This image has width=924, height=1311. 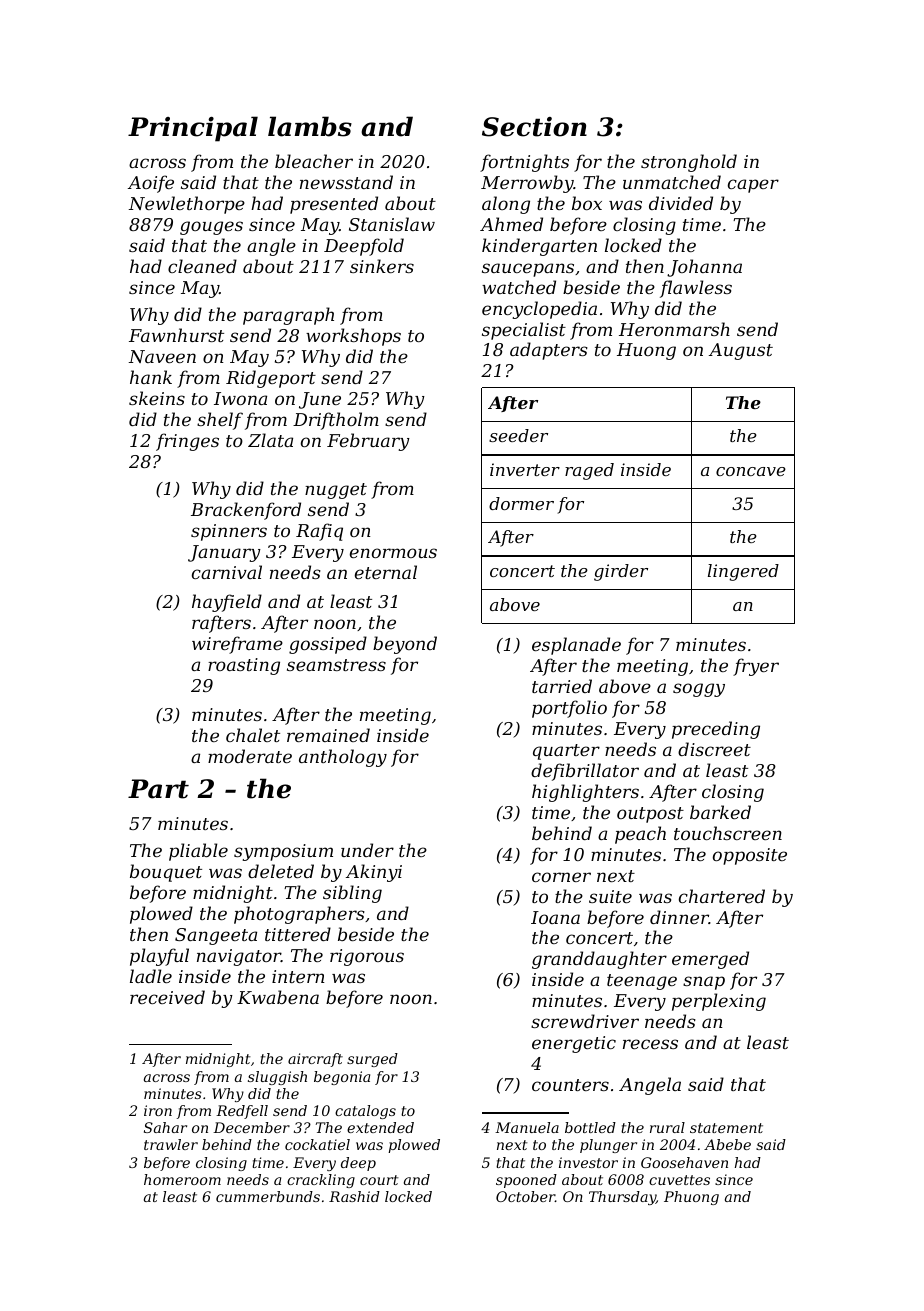 What do you see at coordinates (354, 1196) in the image?
I see `Rashid` at bounding box center [354, 1196].
